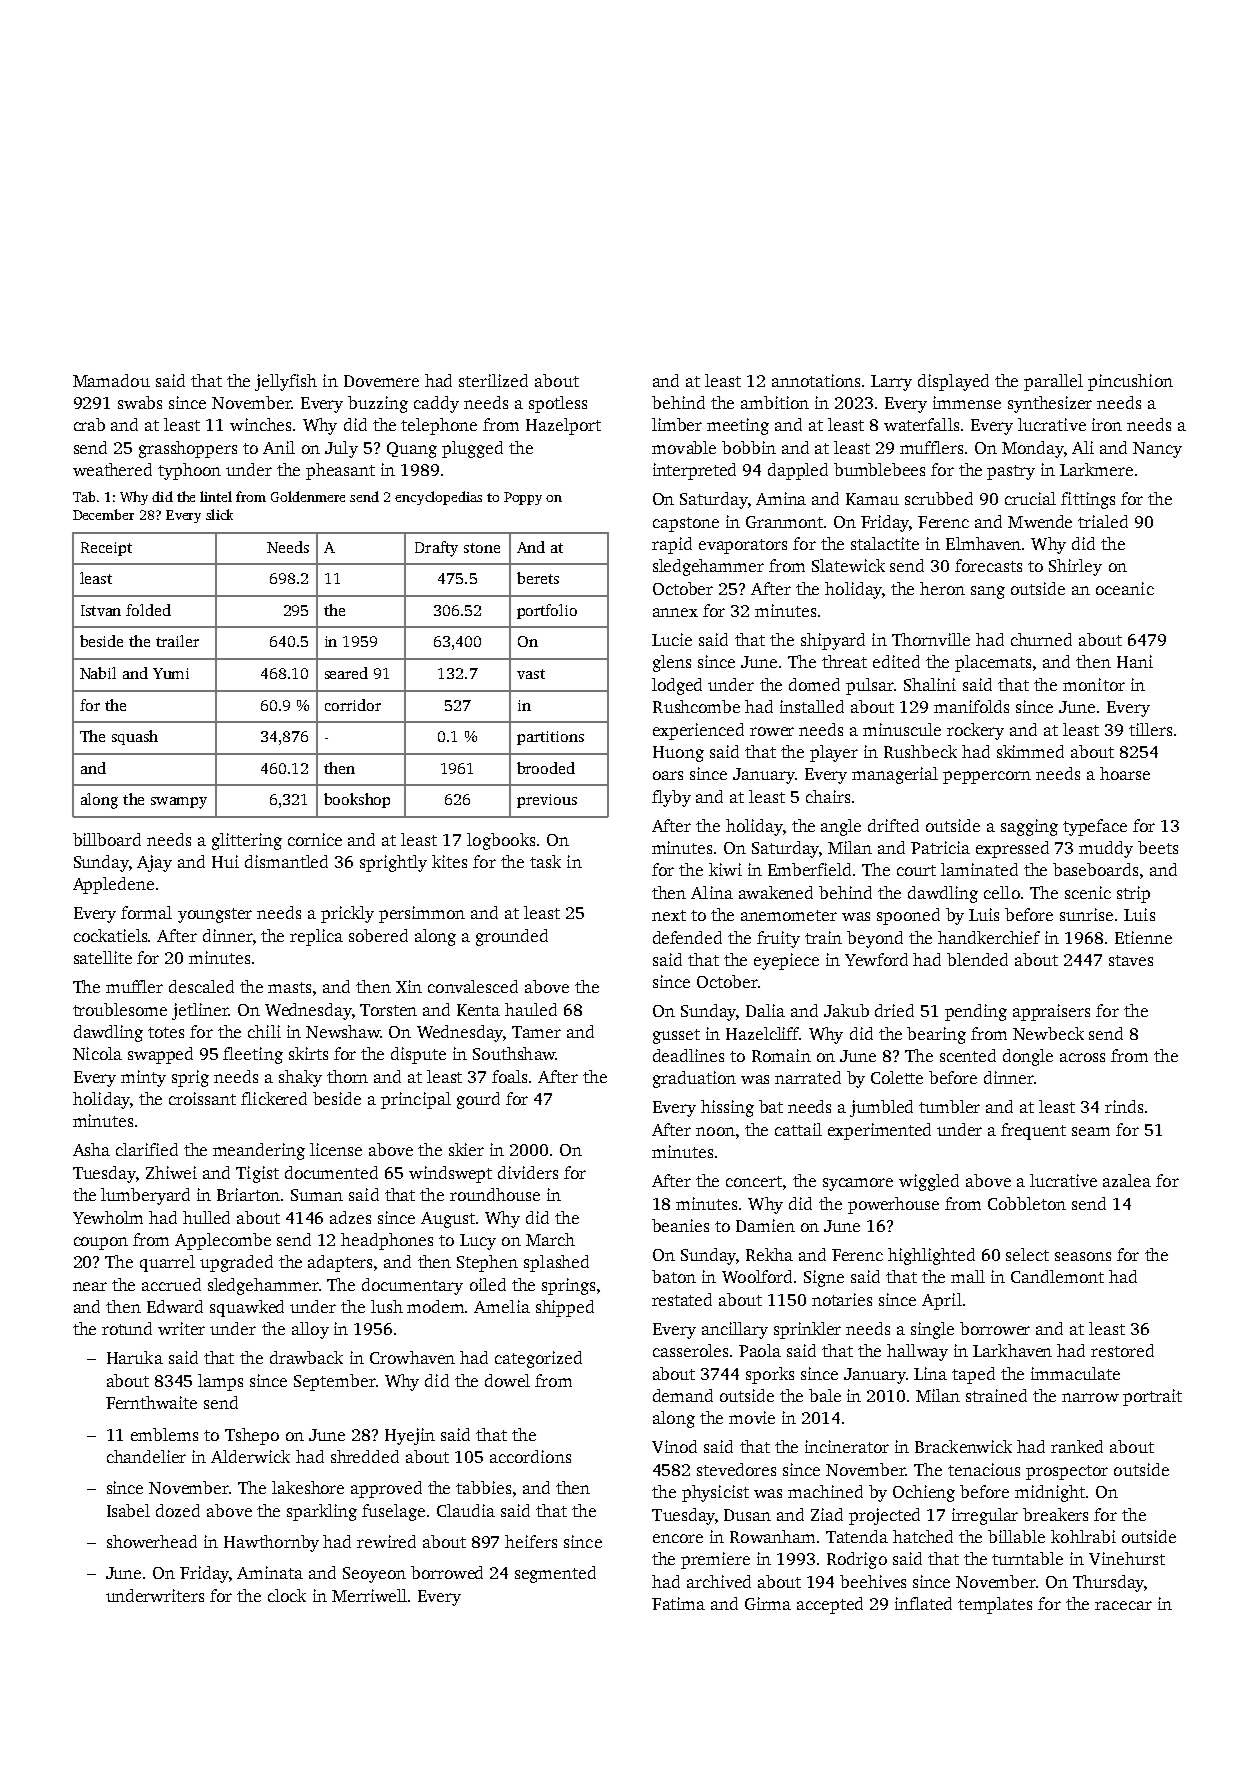  Describe the element at coordinates (135, 1357) in the image. I see `Haruka` at that location.
